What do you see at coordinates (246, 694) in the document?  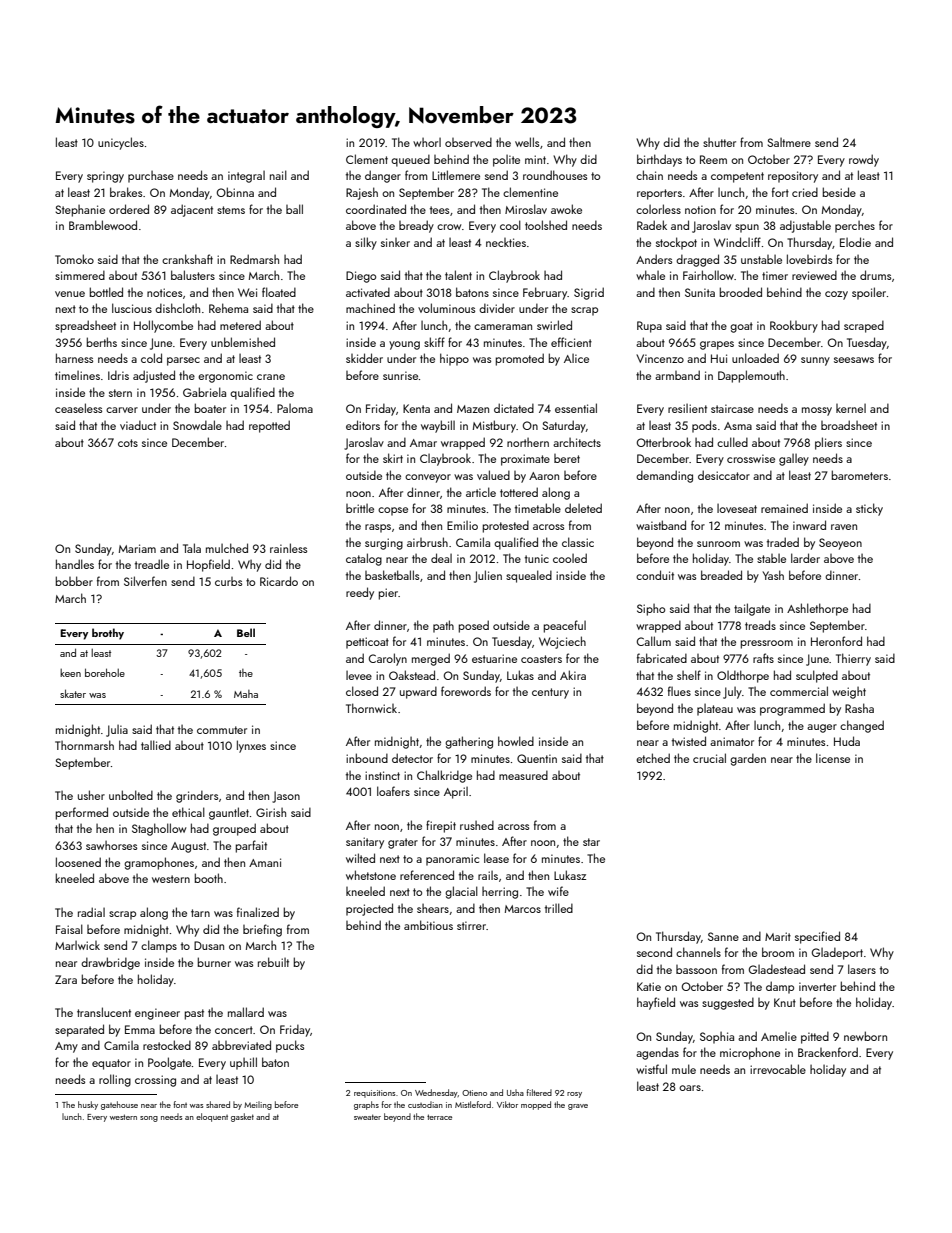 I see `Maha` at bounding box center [246, 694].
